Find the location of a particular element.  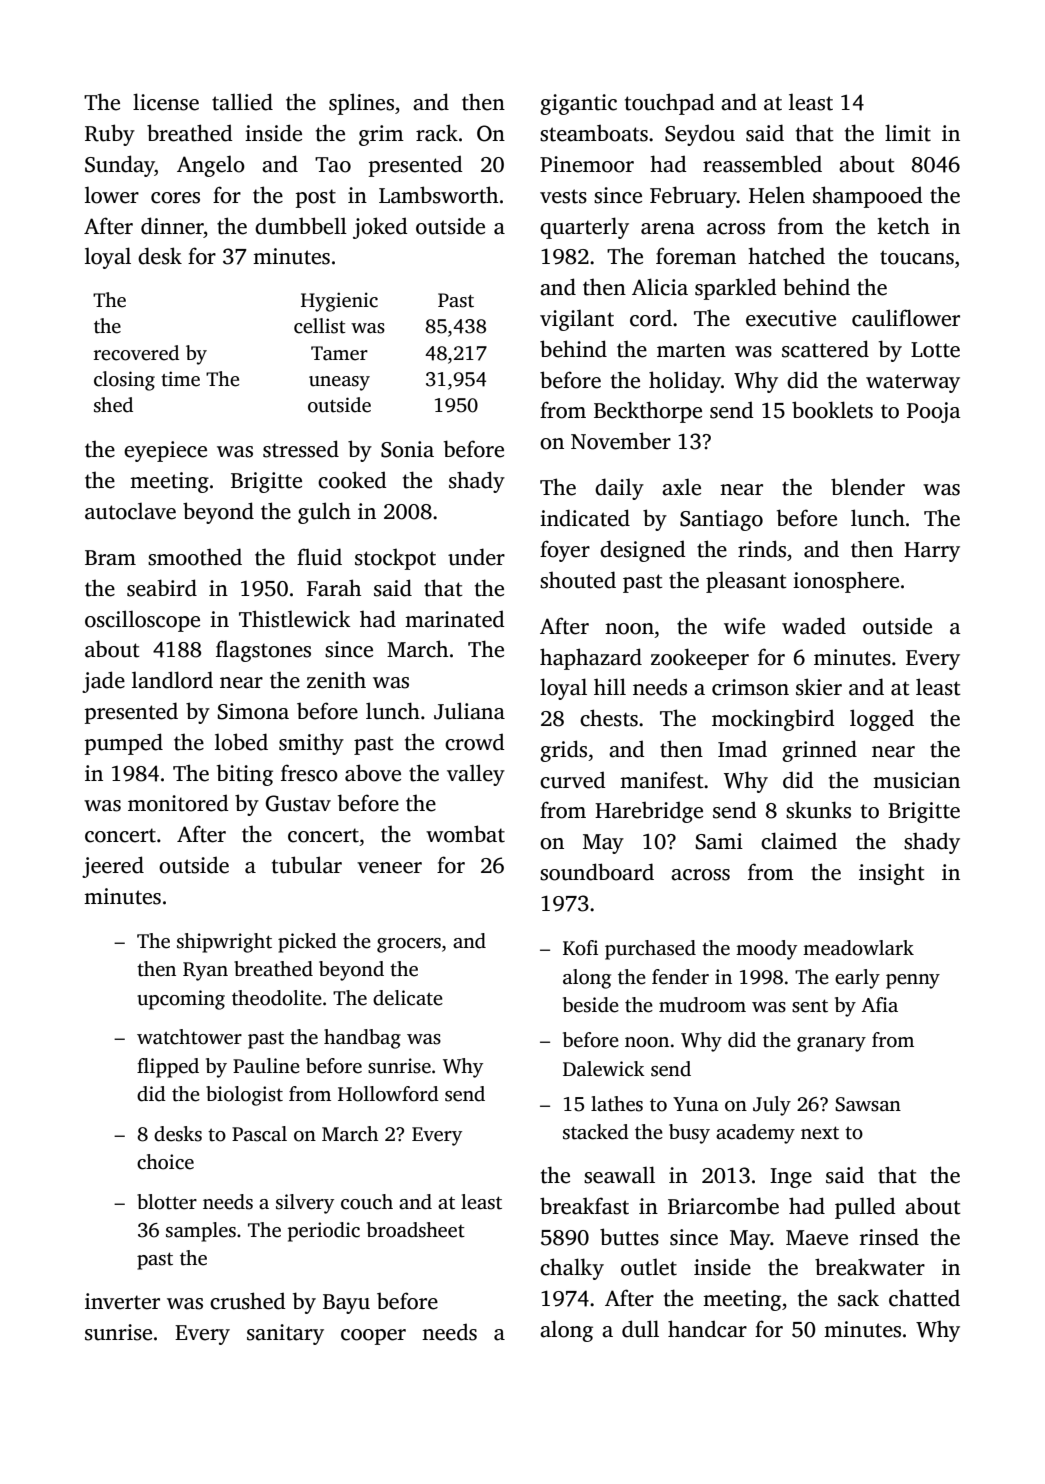

tallied is located at coordinates (242, 102).
